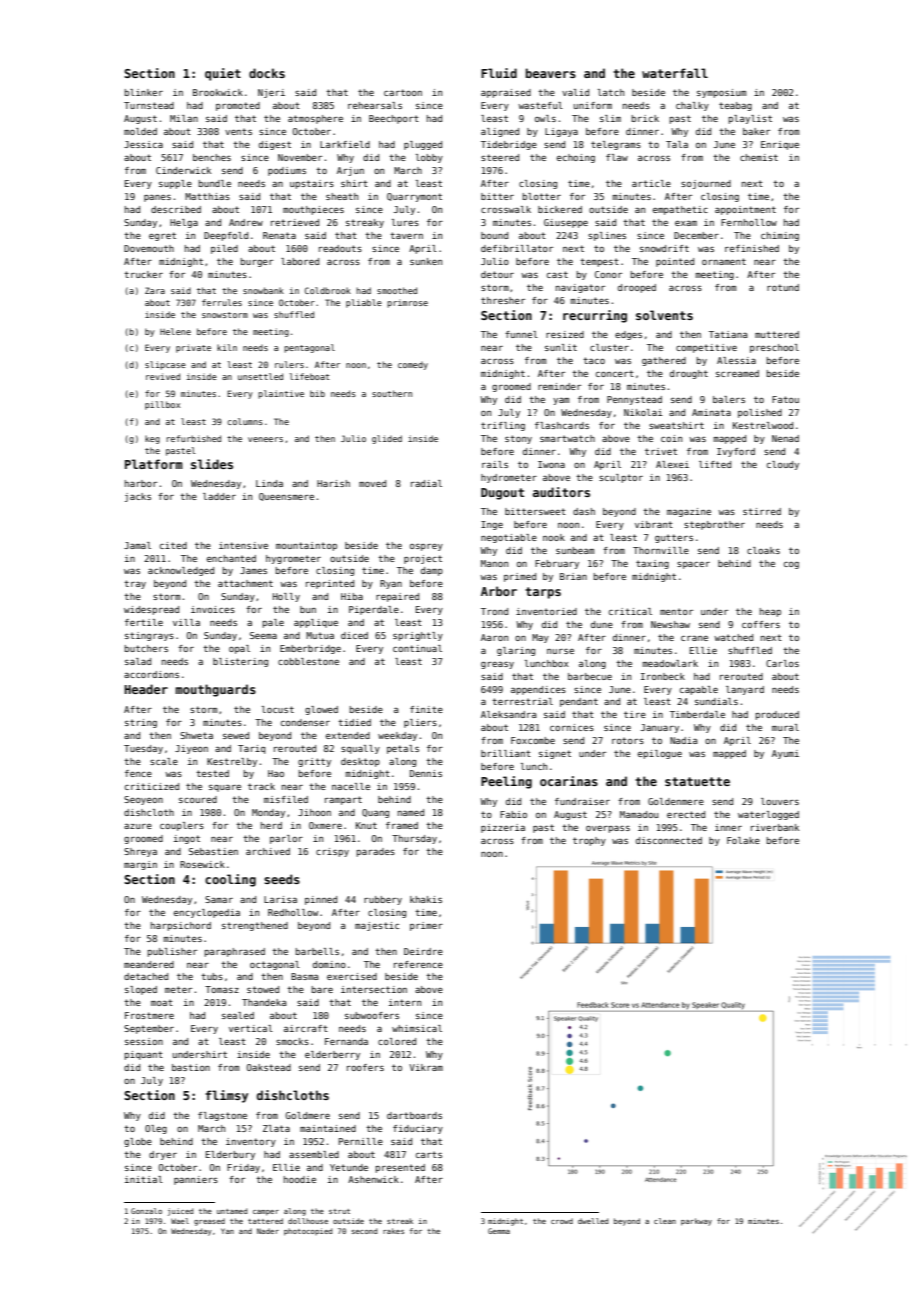  I want to click on cog, so click(791, 565).
